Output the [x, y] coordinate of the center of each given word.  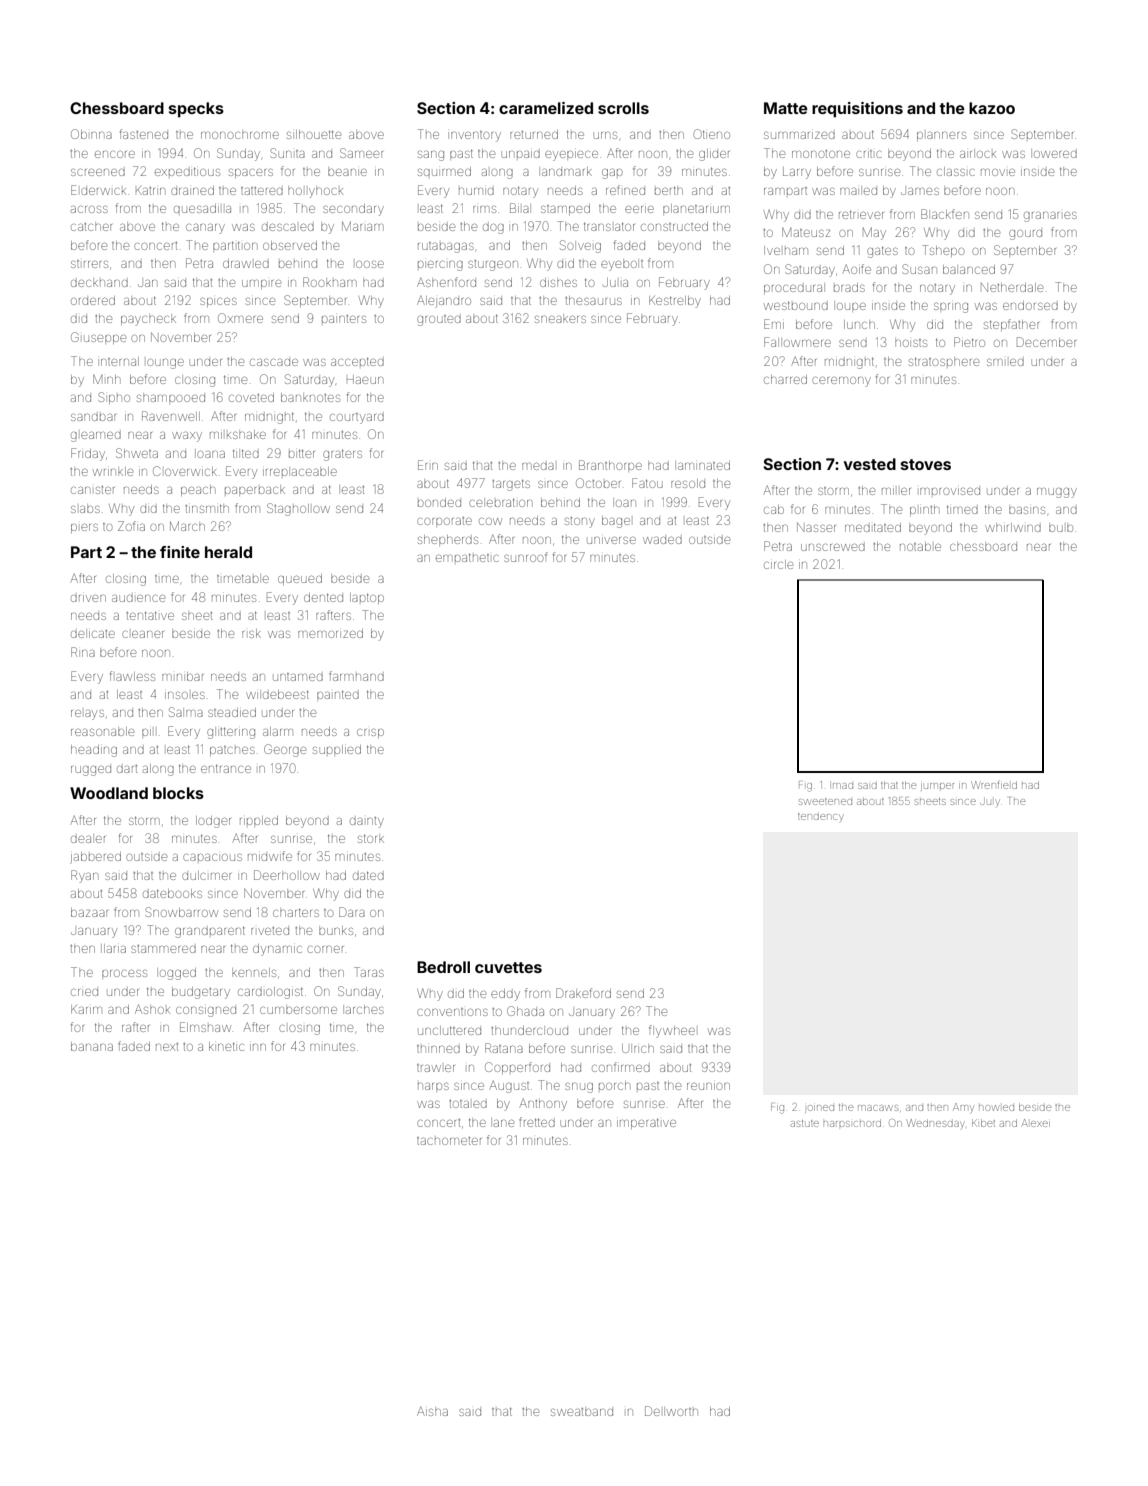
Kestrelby [675, 302]
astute [805, 1123]
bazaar [89, 912]
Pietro [969, 342]
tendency [821, 817]
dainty [367, 822]
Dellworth [671, 1411]
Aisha [432, 1411]
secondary [353, 210]
